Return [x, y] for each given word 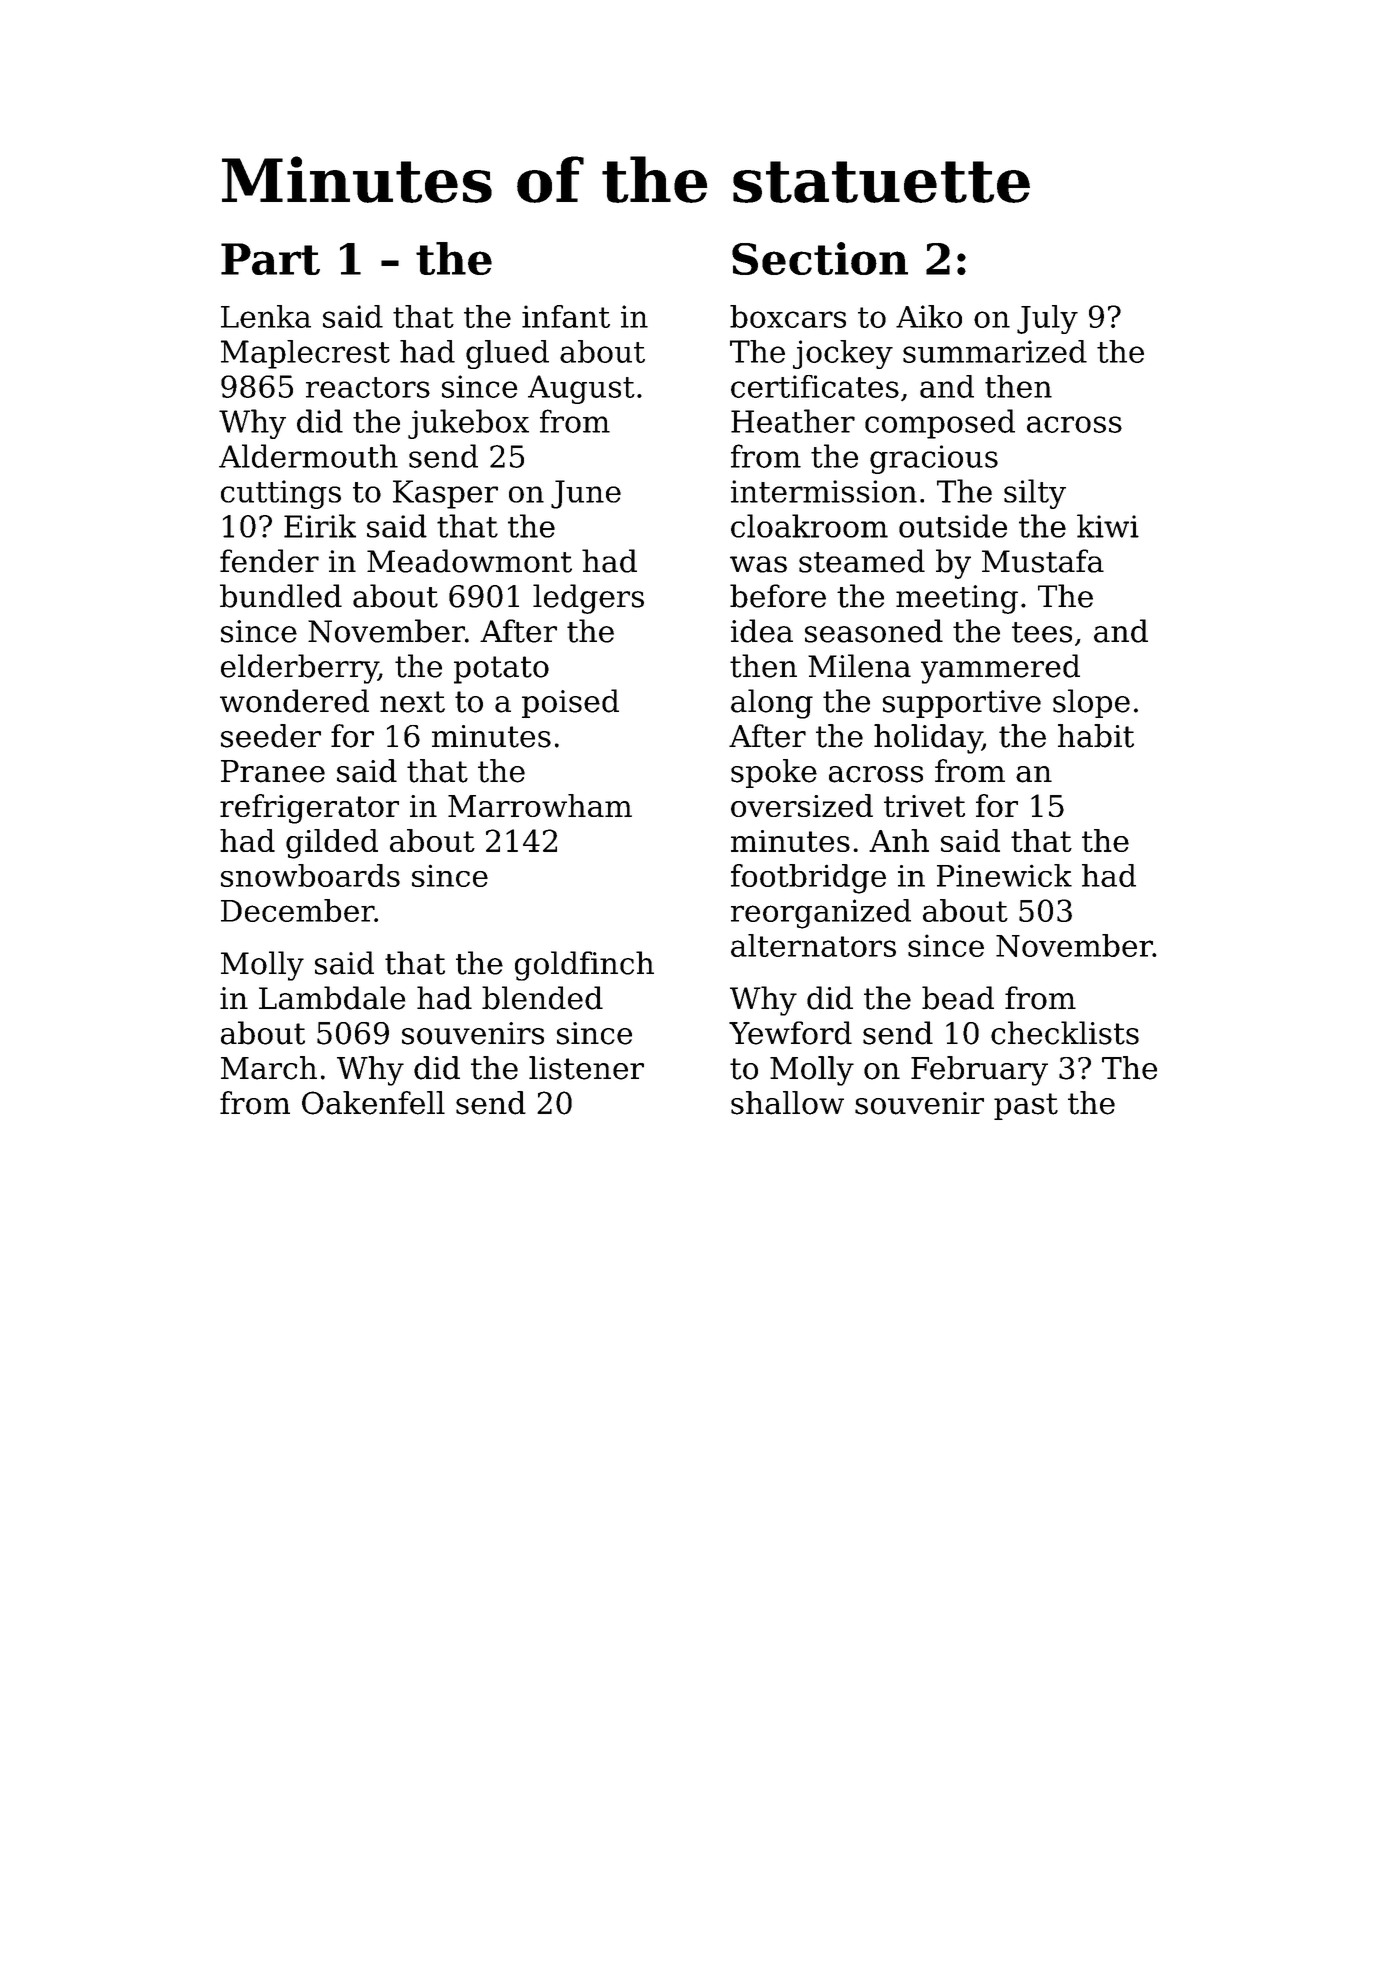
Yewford [790, 1033]
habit [1096, 736]
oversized [802, 805]
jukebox [468, 424]
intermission [824, 491]
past [1026, 1106]
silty [1035, 494]
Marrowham [540, 805]
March [269, 1068]
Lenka [266, 316]
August [581, 389]
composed [940, 424]
